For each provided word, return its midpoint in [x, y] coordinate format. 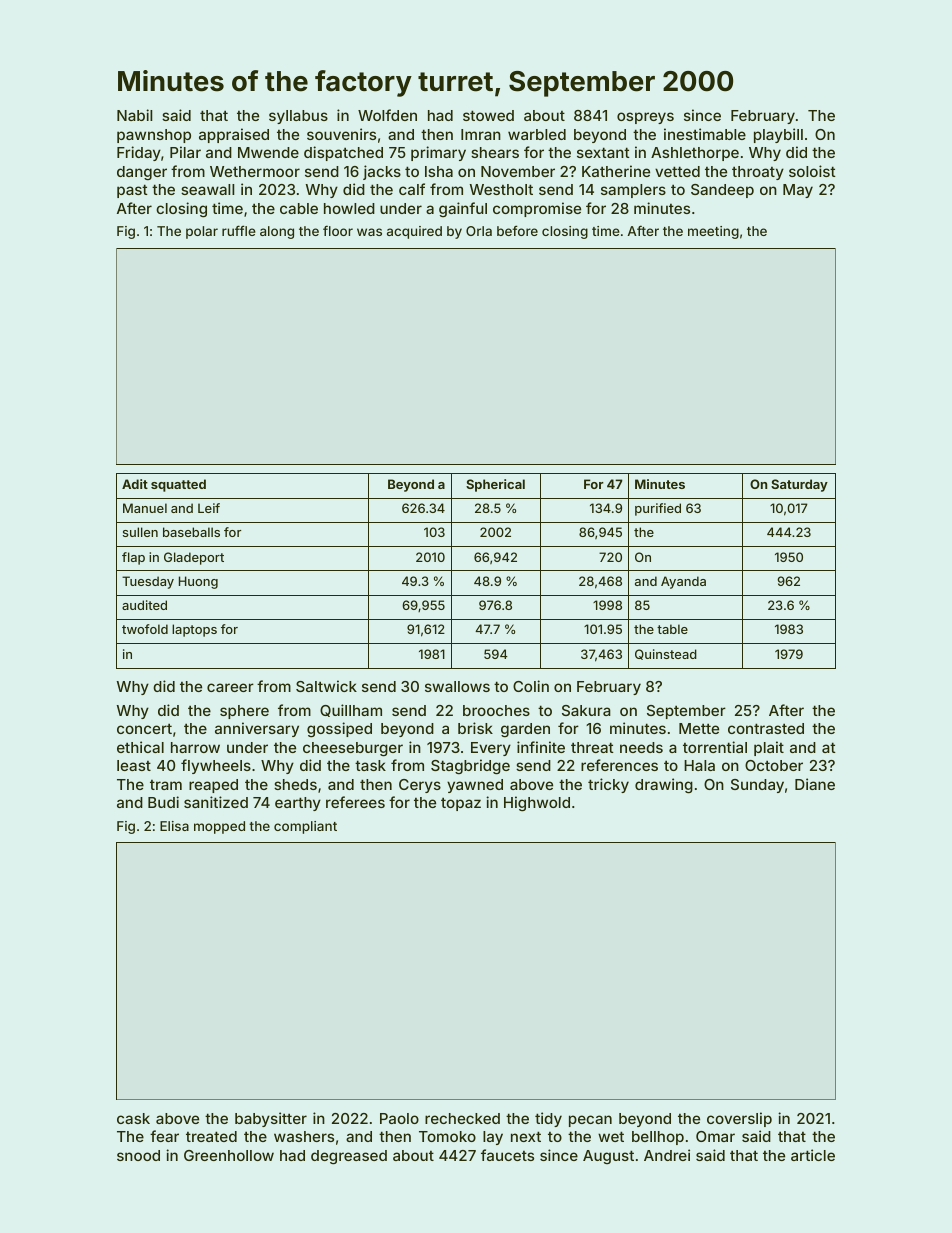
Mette [699, 728]
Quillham [351, 710]
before [517, 230]
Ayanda [683, 582]
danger [142, 173]
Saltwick [326, 686]
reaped [213, 786]
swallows [457, 686]
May [798, 191]
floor [338, 230]
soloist [812, 171]
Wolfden [387, 115]
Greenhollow [229, 1155]
